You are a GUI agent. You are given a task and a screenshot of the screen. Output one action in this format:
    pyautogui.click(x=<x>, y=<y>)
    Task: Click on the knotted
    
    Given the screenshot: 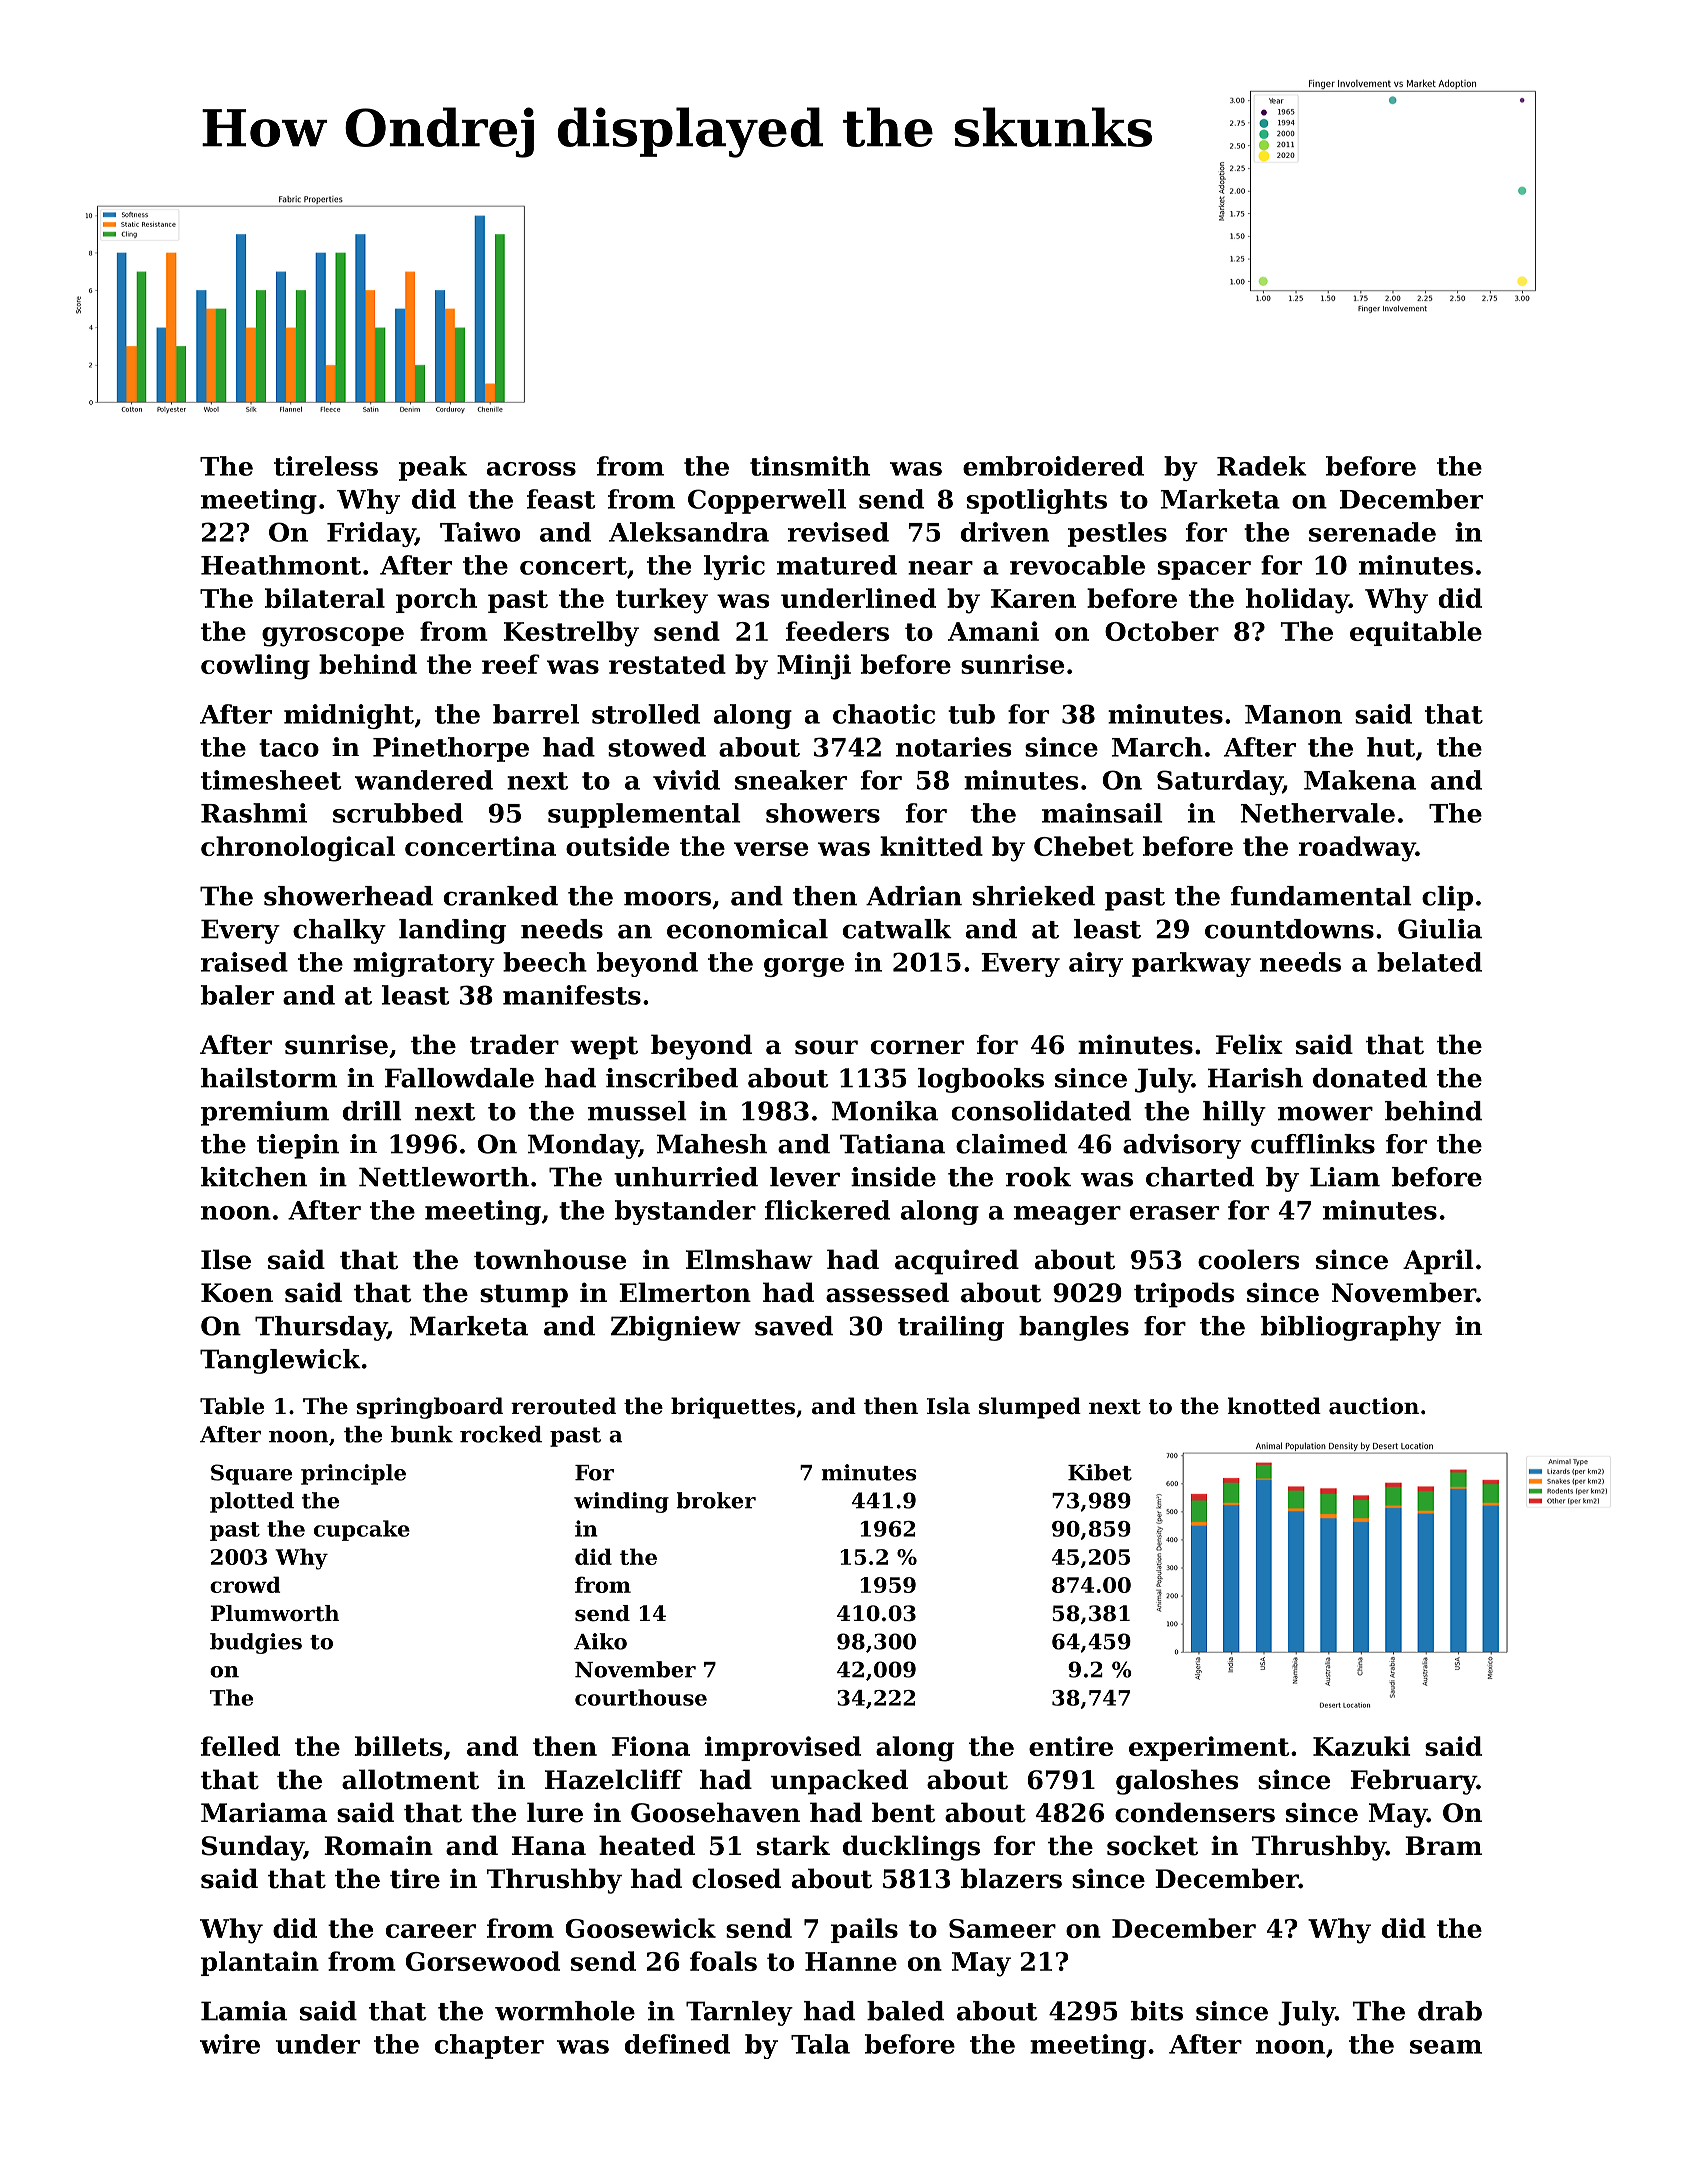 What is the action you would take?
    pyautogui.click(x=1274, y=1406)
